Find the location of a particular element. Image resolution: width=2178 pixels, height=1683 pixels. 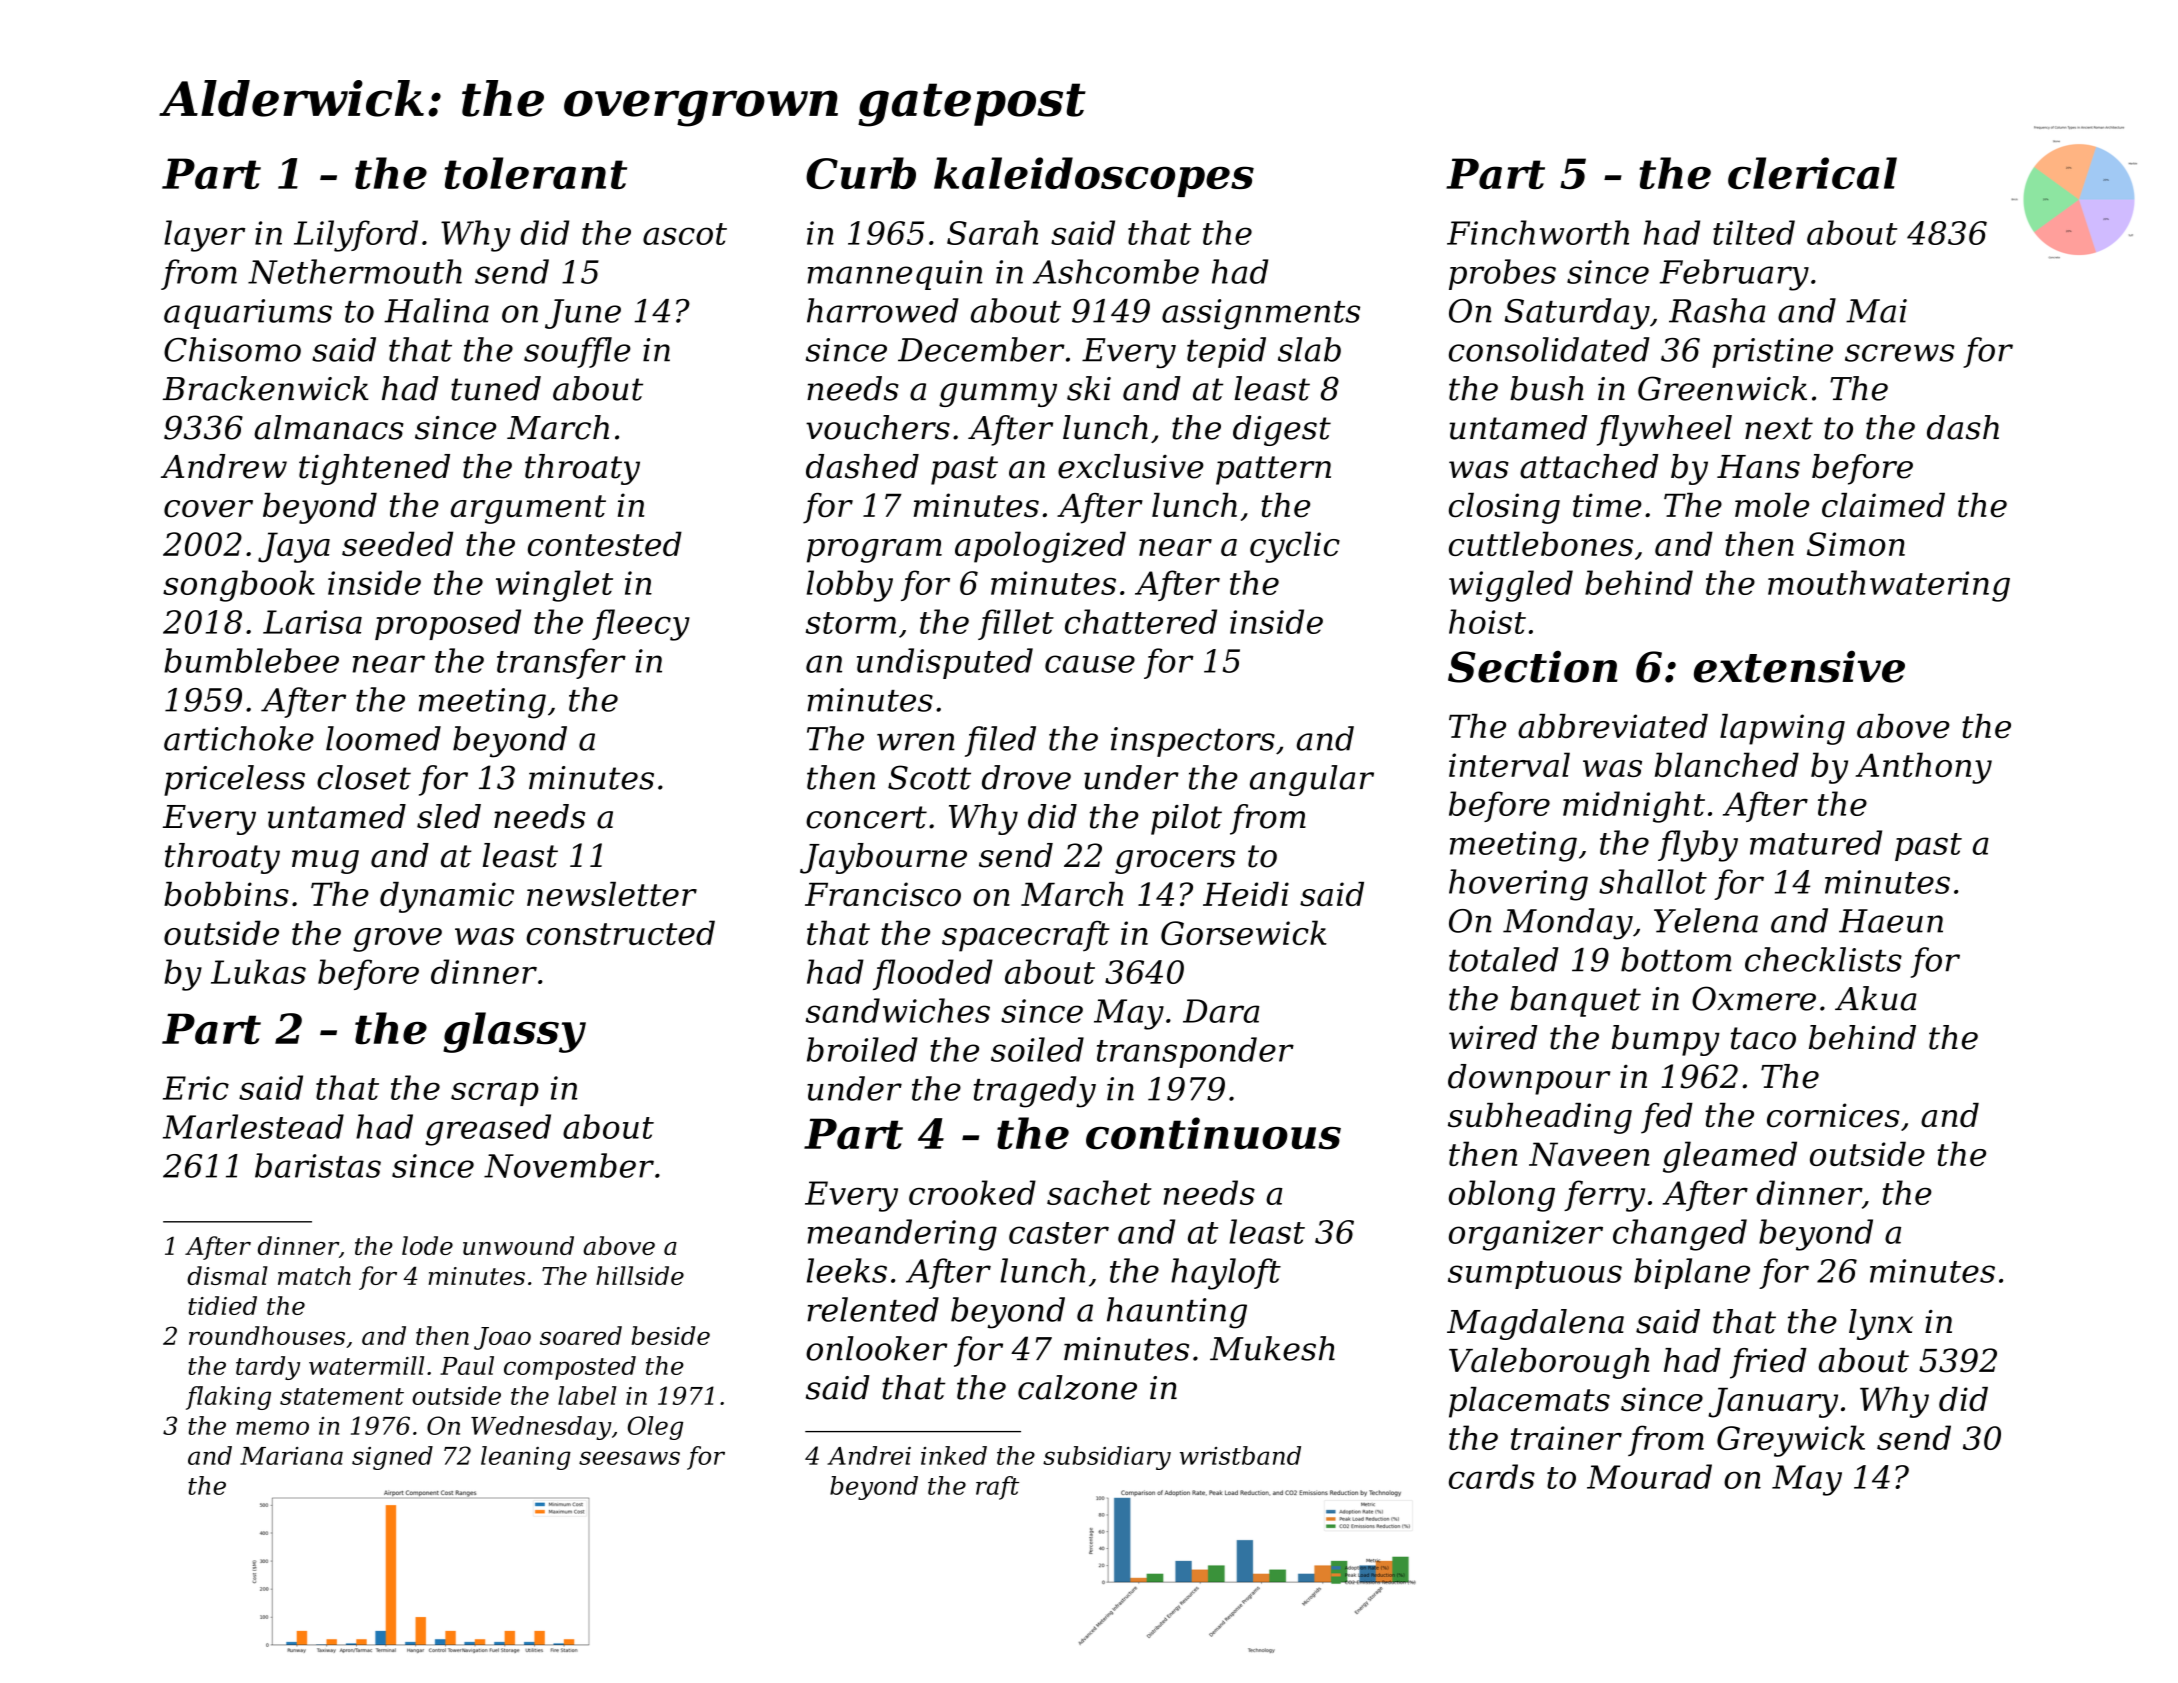

tilted is located at coordinates (1754, 232).
